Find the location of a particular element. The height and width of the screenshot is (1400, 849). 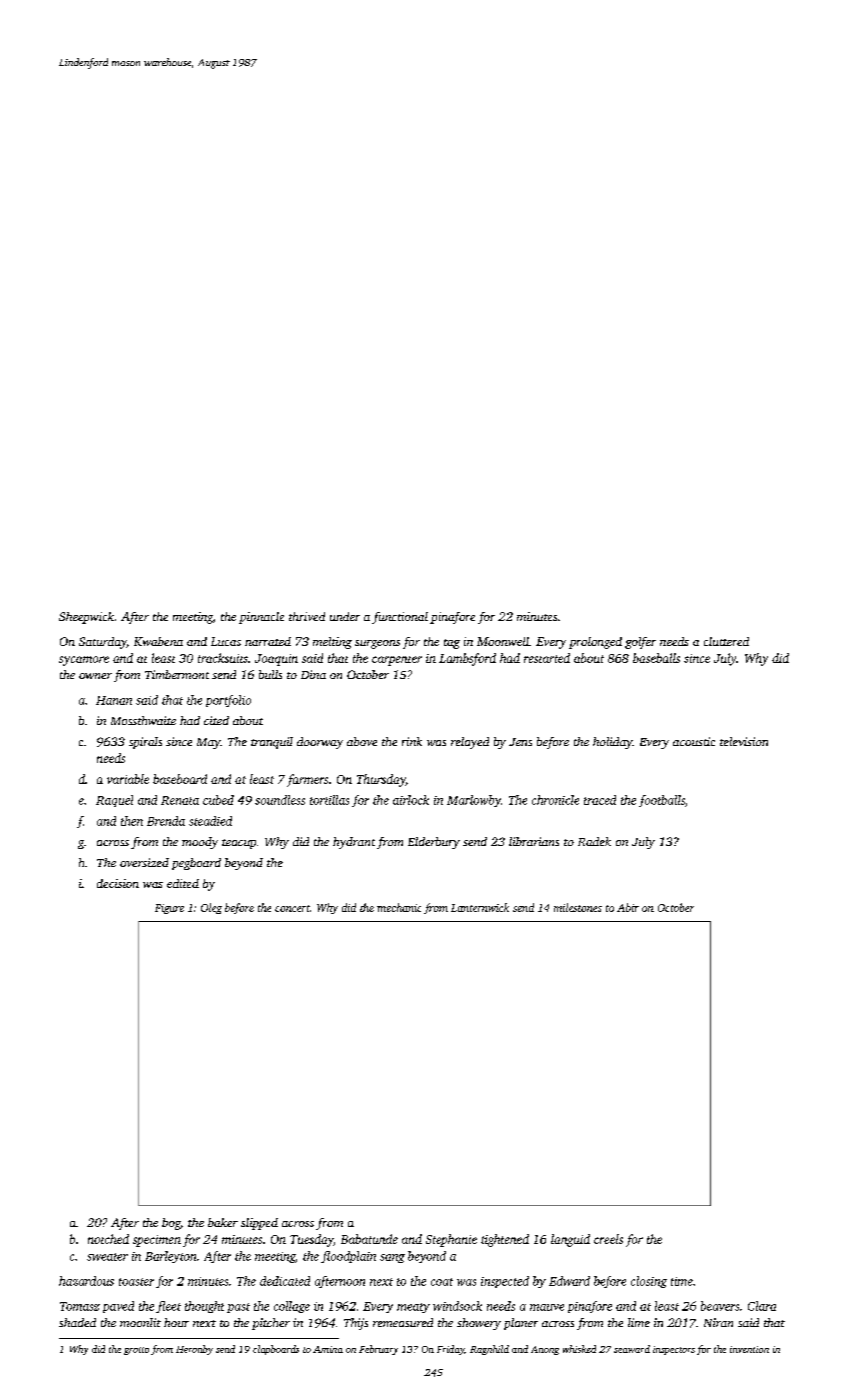

hazardous is located at coordinates (86, 1281).
